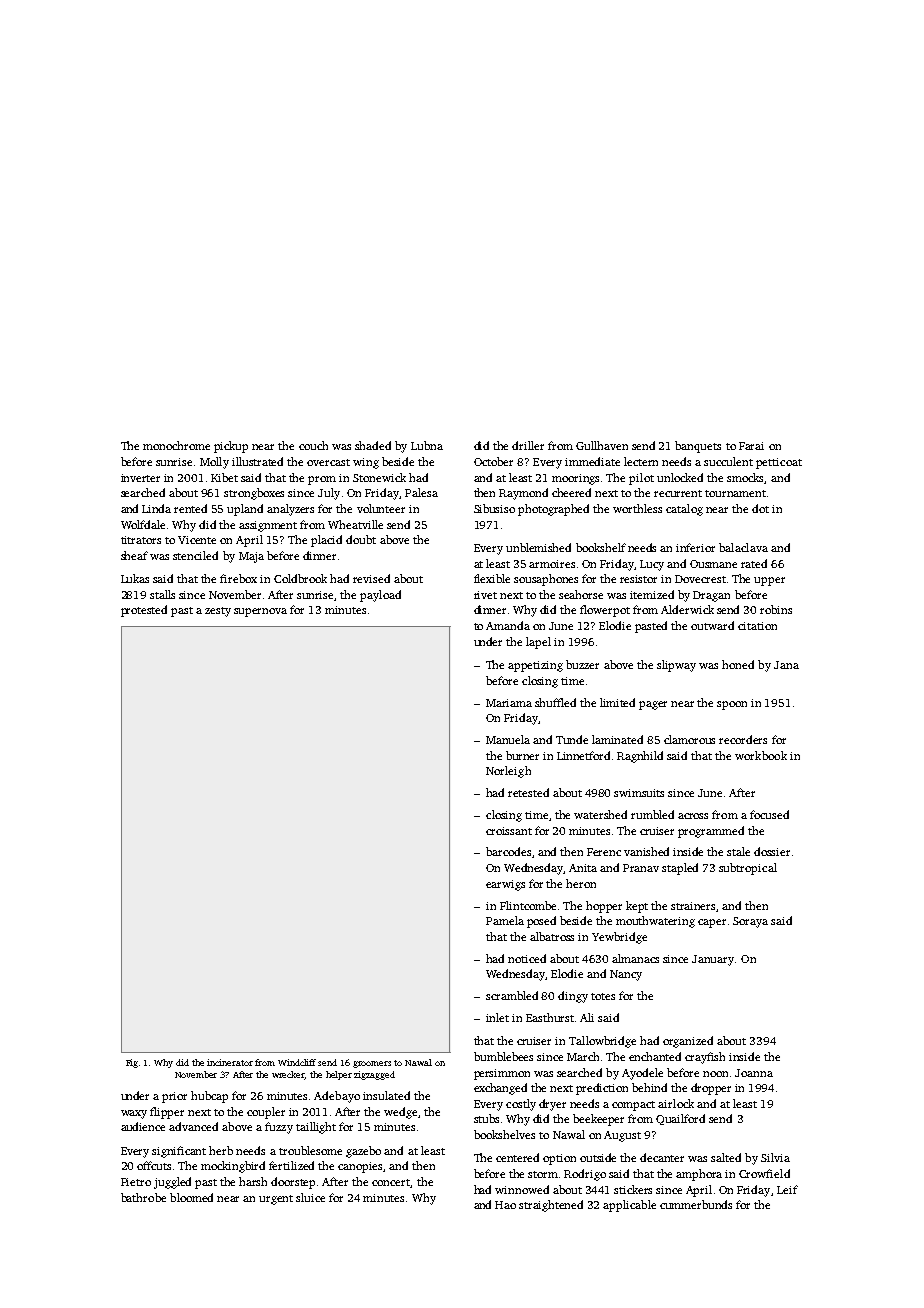 The height and width of the screenshot is (1308, 924). What do you see at coordinates (485, 595) in the screenshot?
I see `rivet` at bounding box center [485, 595].
